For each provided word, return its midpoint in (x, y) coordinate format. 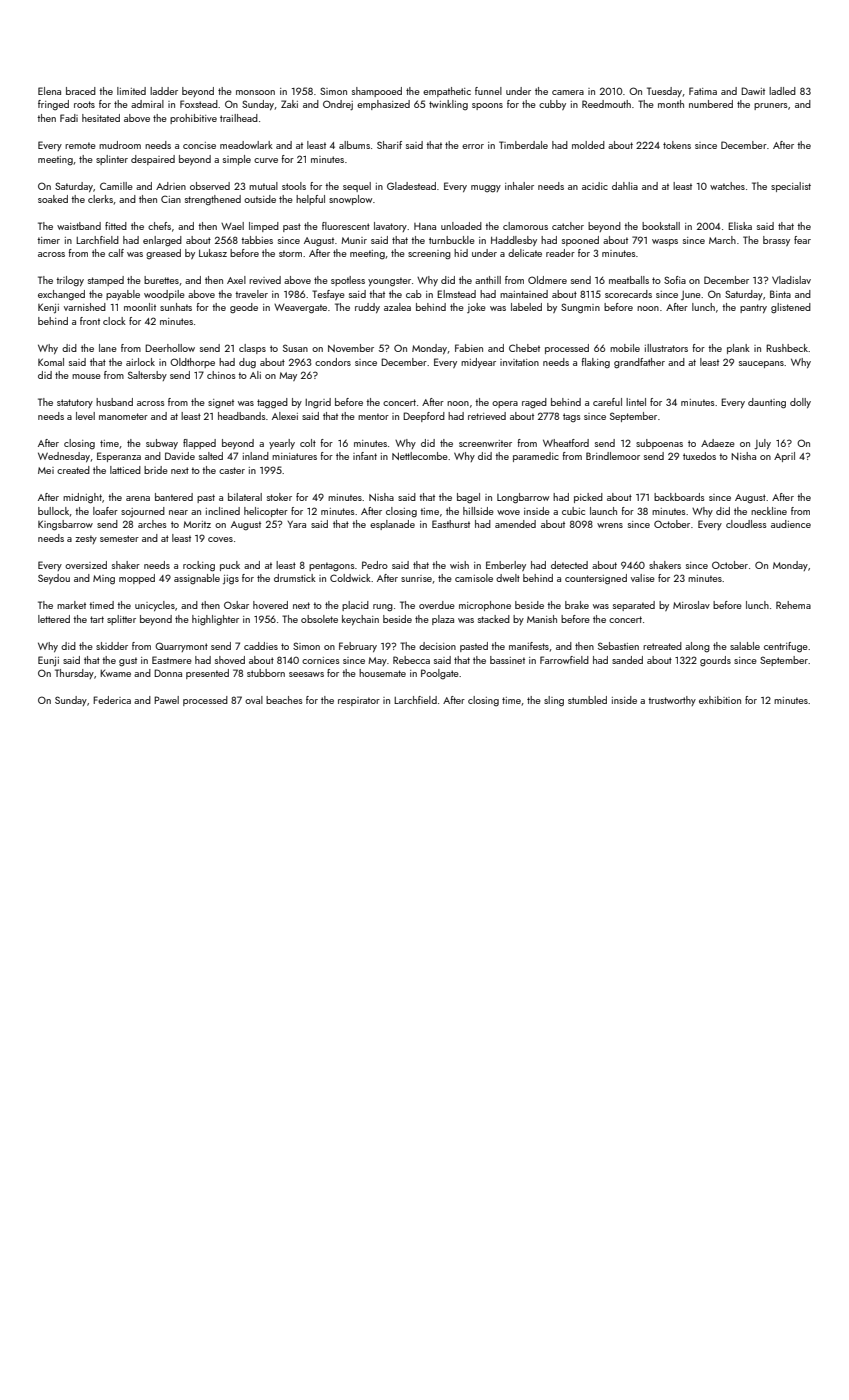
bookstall (661, 226)
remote (80, 145)
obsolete (319, 619)
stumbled (587, 700)
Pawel (166, 700)
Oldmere (547, 280)
